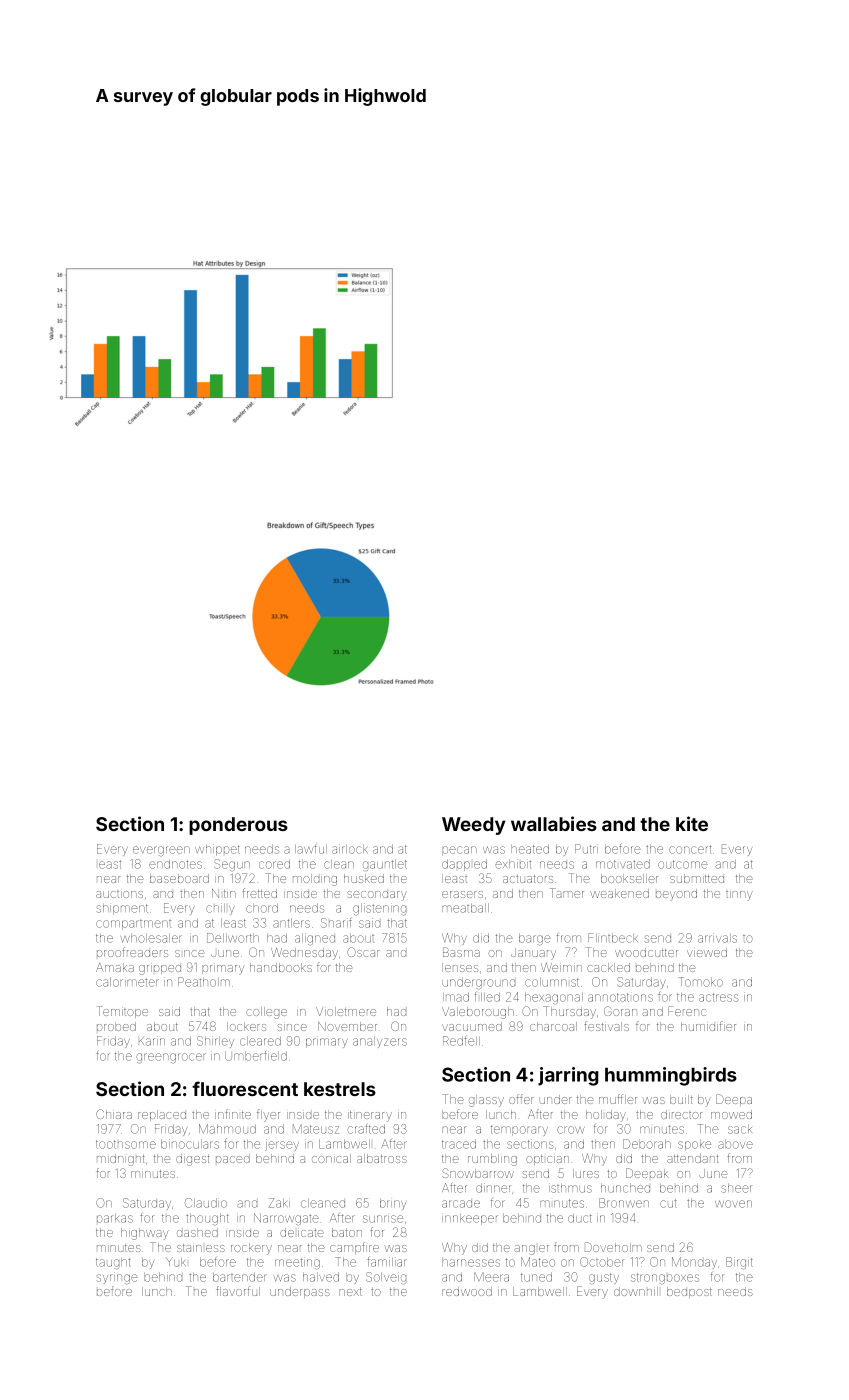 This screenshot has height=1400, width=849. I want to click on pecan, so click(459, 851).
